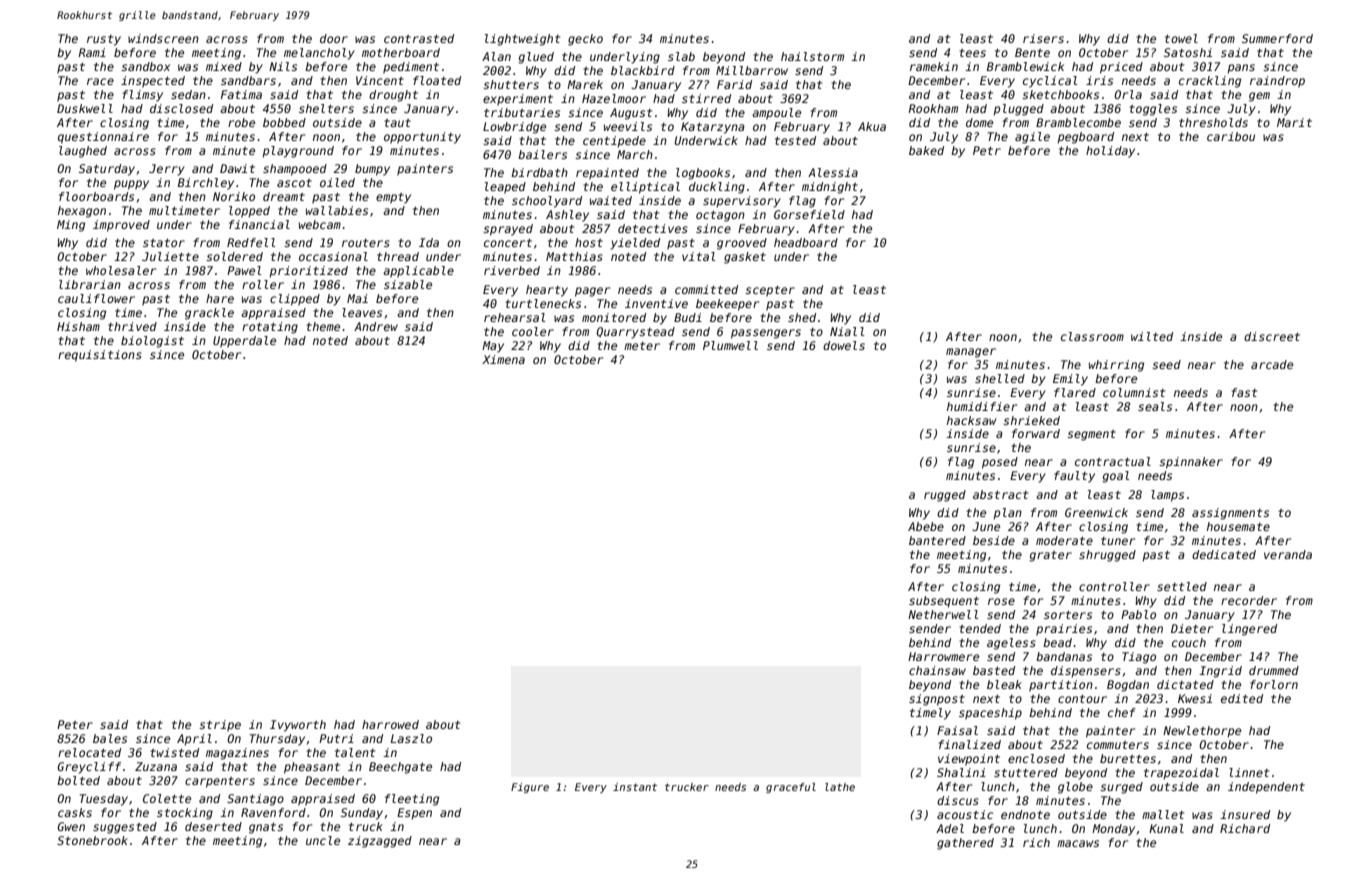 The width and height of the screenshot is (1372, 887). I want to click on August, so click(631, 114).
